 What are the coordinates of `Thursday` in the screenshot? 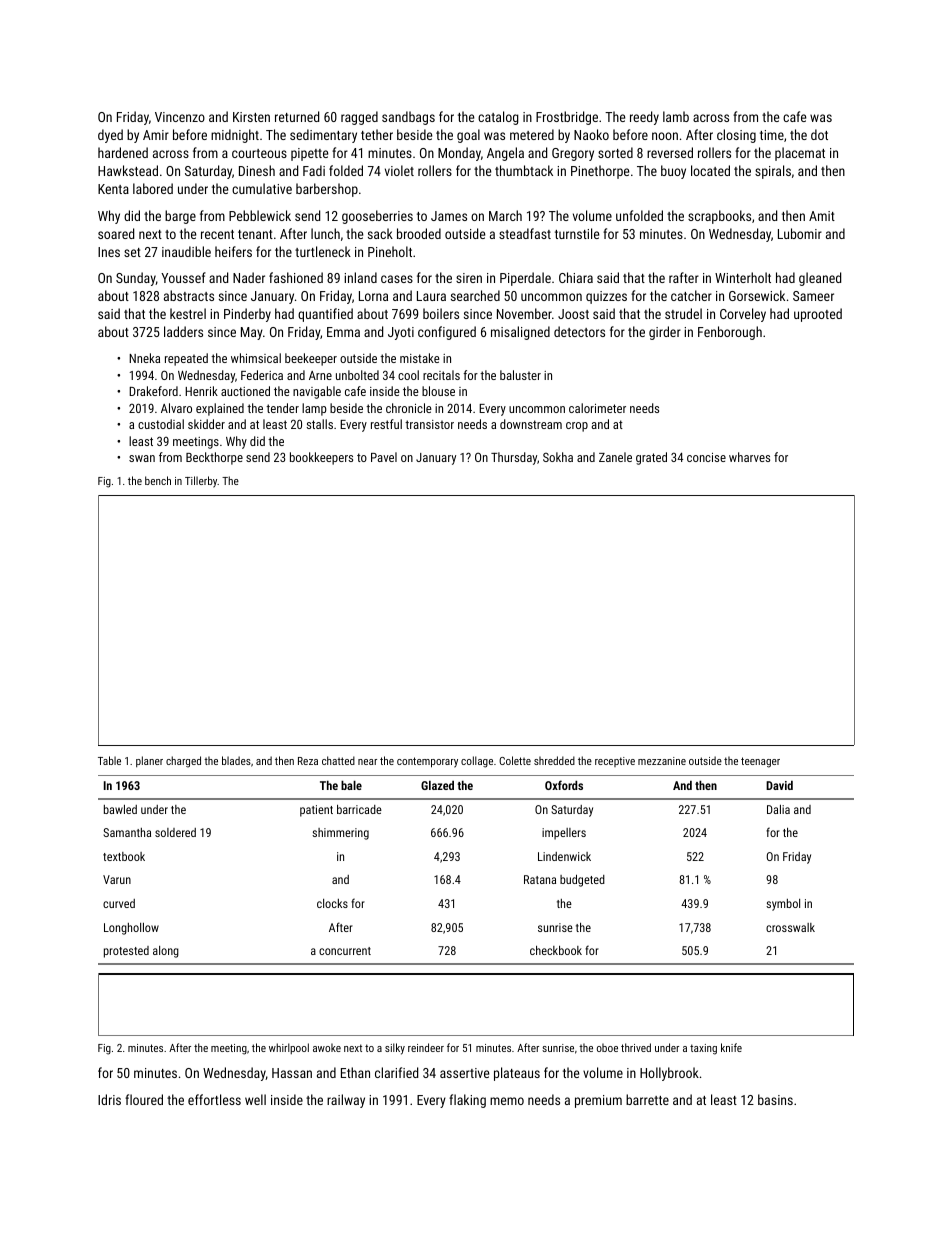 It's located at (514, 458).
